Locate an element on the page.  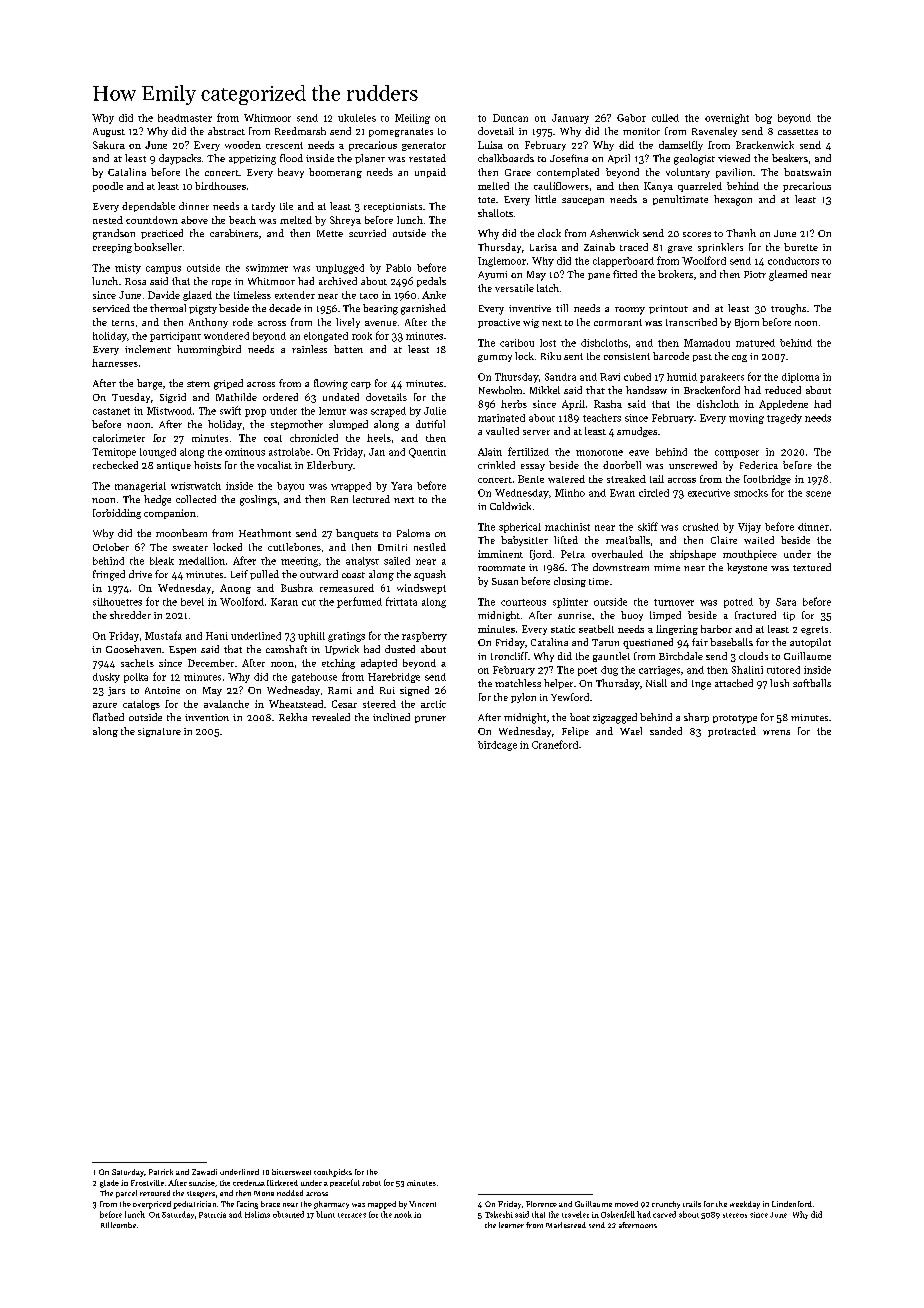
overnight is located at coordinates (727, 119).
